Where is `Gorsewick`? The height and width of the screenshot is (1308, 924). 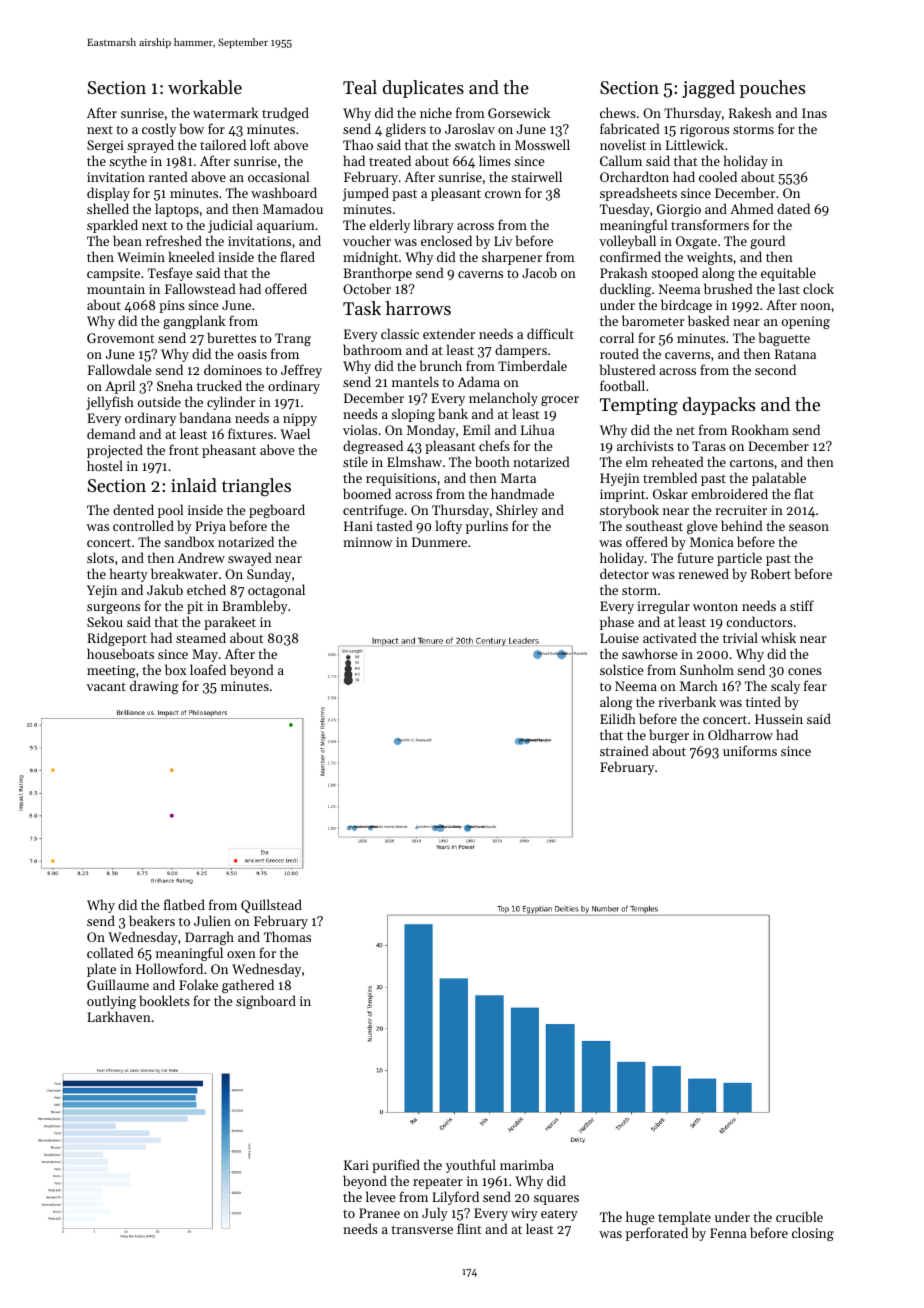 Gorsewick is located at coordinates (519, 112).
